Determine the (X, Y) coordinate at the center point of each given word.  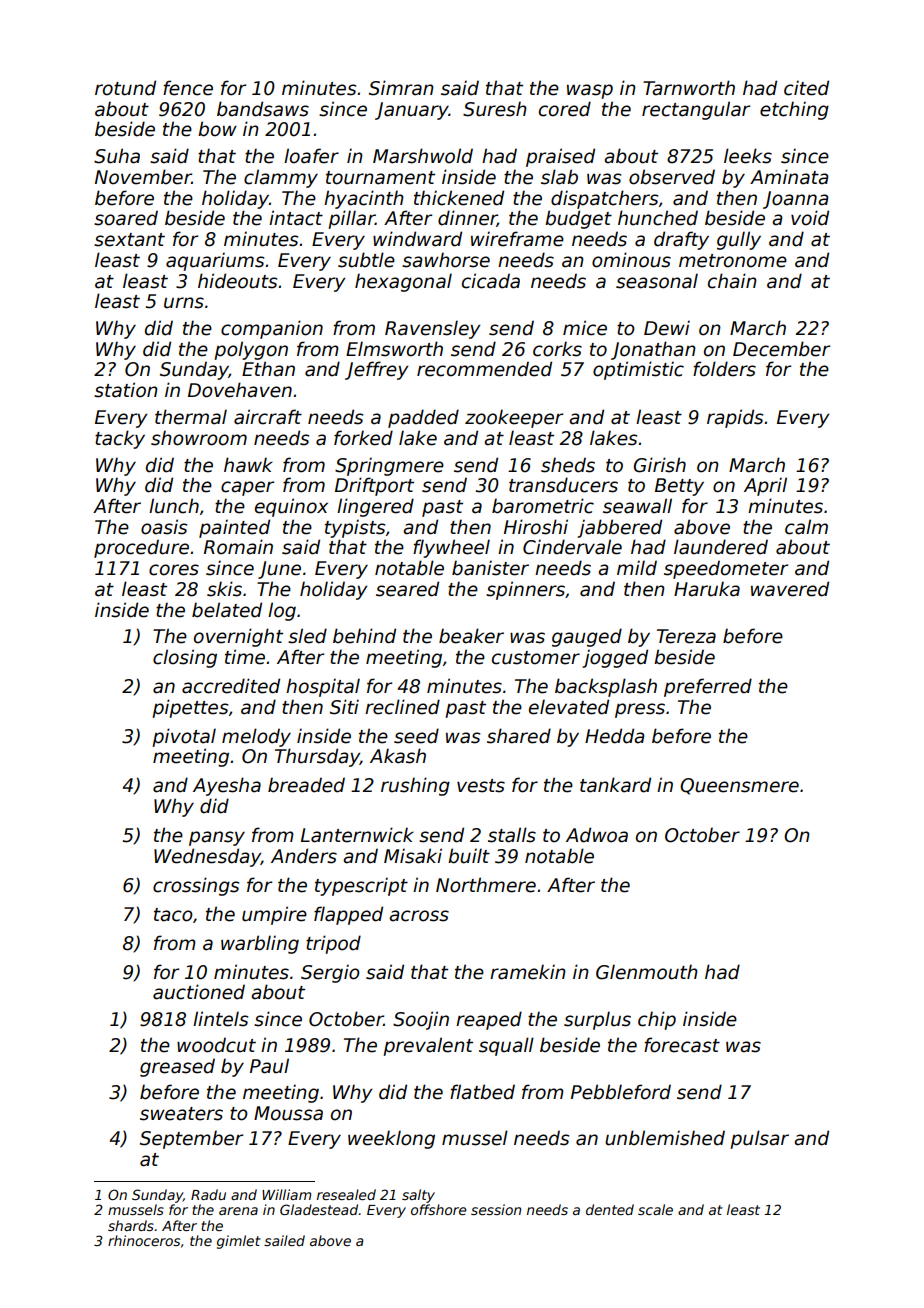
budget (578, 219)
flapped (348, 915)
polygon (251, 350)
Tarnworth (689, 88)
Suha (117, 156)
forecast (682, 1045)
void (810, 218)
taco (173, 915)
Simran (401, 88)
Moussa (288, 1113)
